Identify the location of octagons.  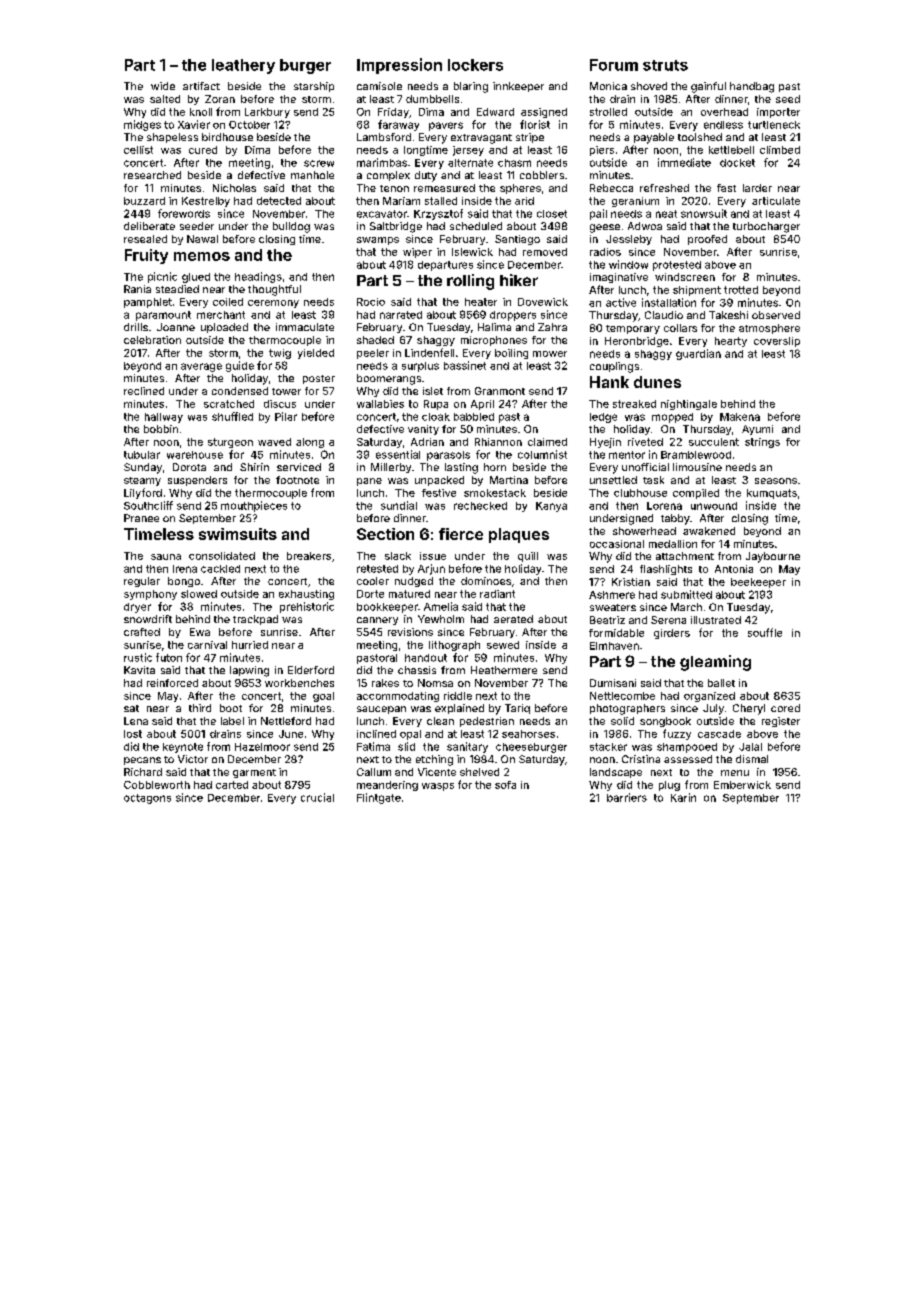
(147, 799).
